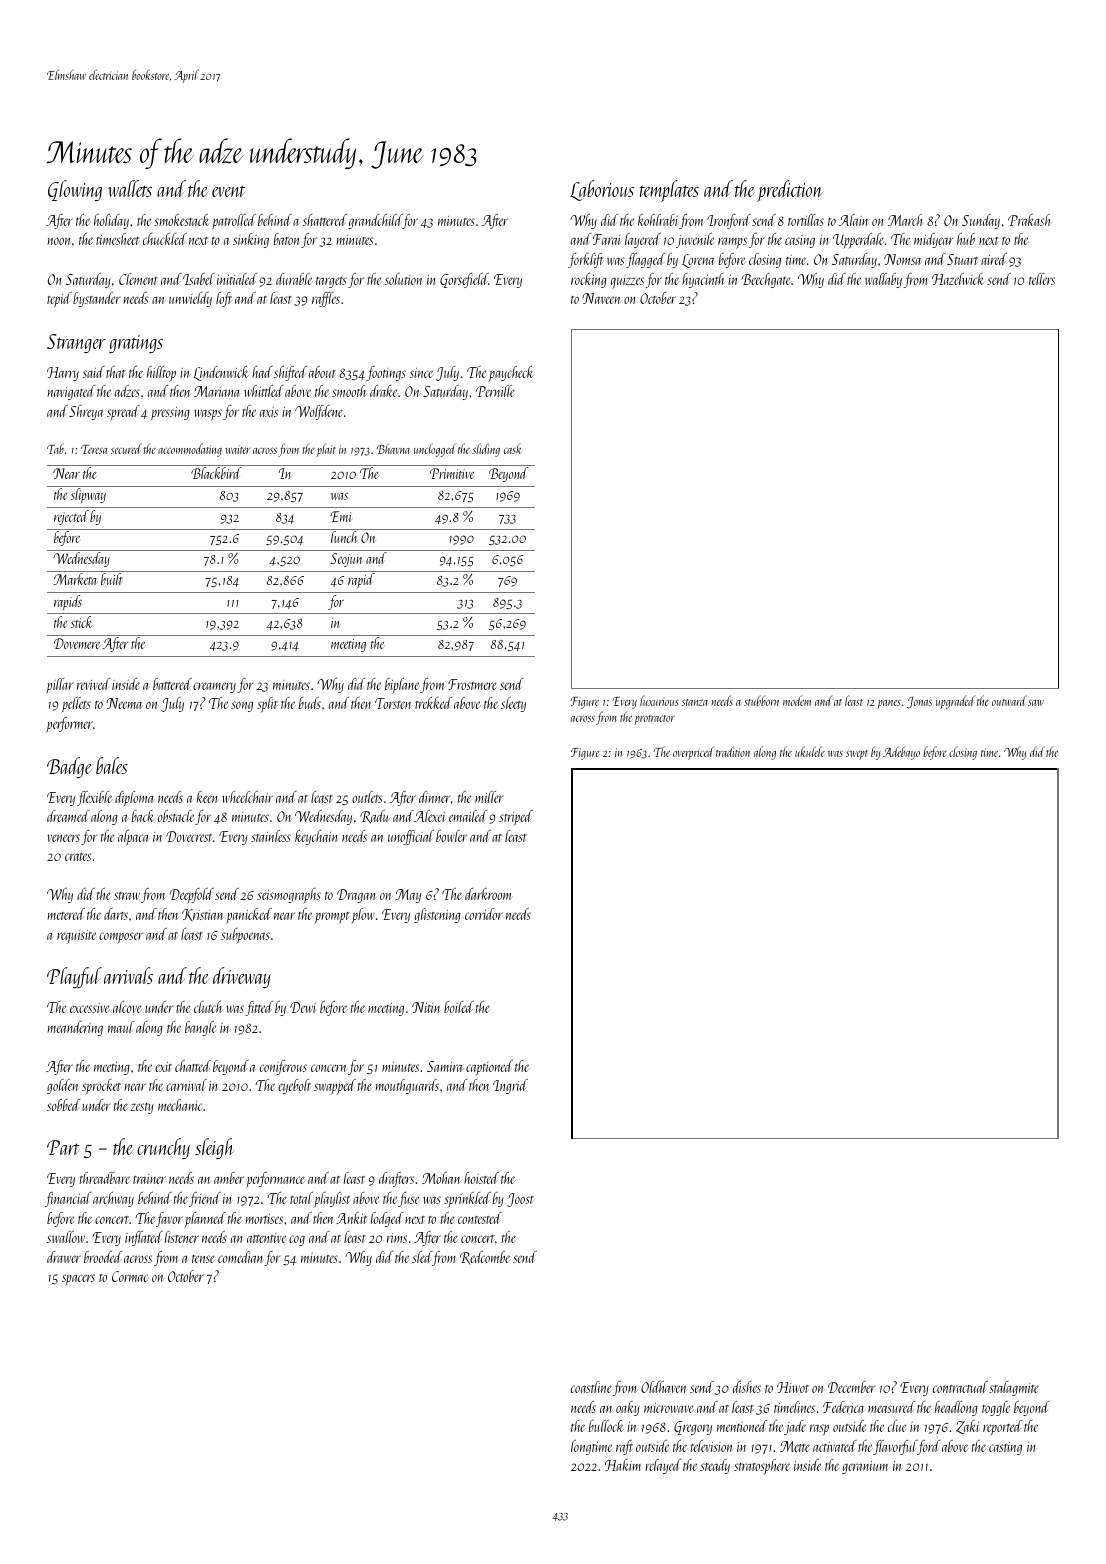 The height and width of the screenshot is (1564, 1106). Describe the element at coordinates (459, 1007) in the screenshot. I see `boiled` at that location.
